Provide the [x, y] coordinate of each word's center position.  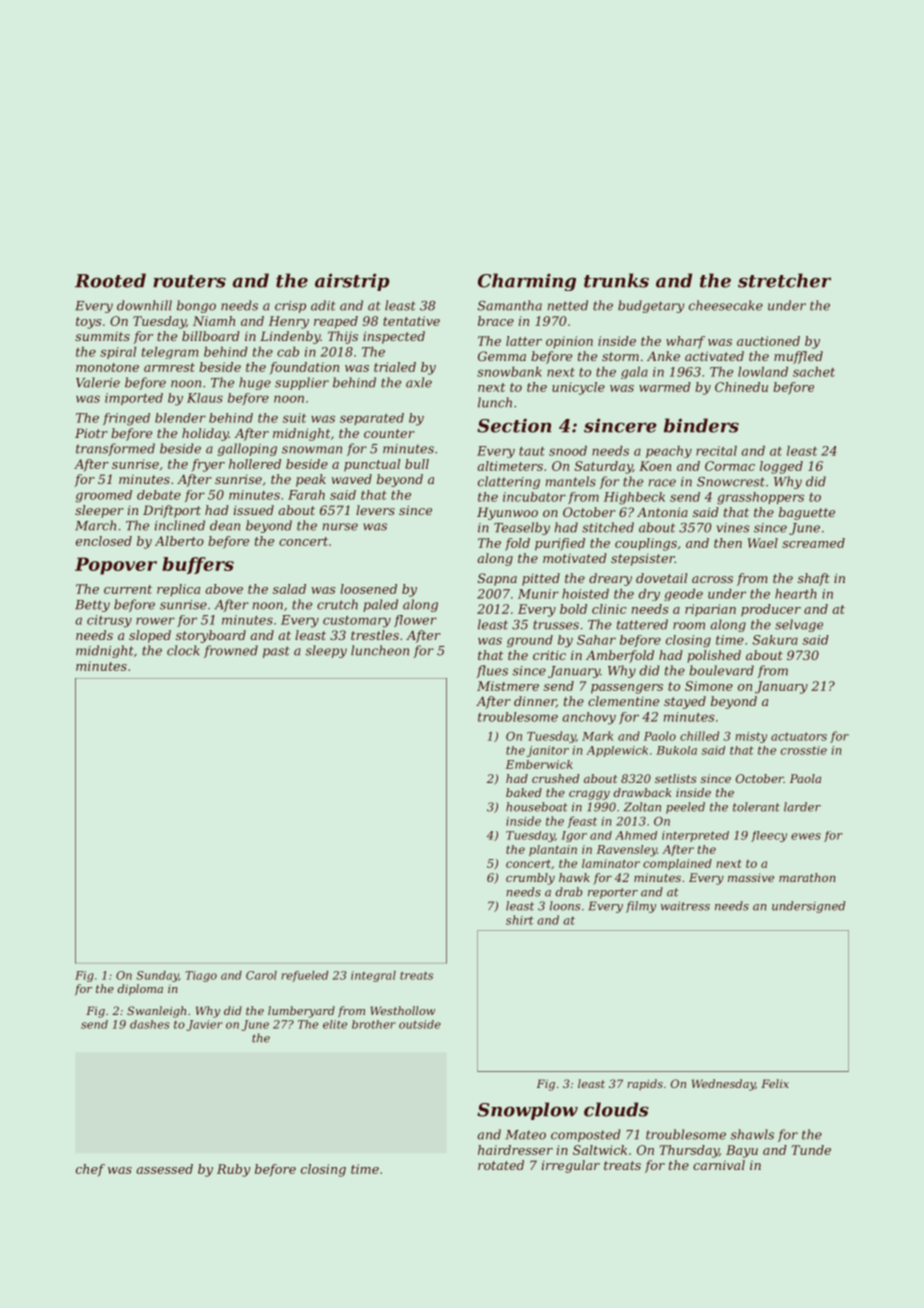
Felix [775, 1083]
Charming [527, 282]
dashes [150, 1024]
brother [374, 1024]
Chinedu [741, 387]
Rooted [110, 280]
